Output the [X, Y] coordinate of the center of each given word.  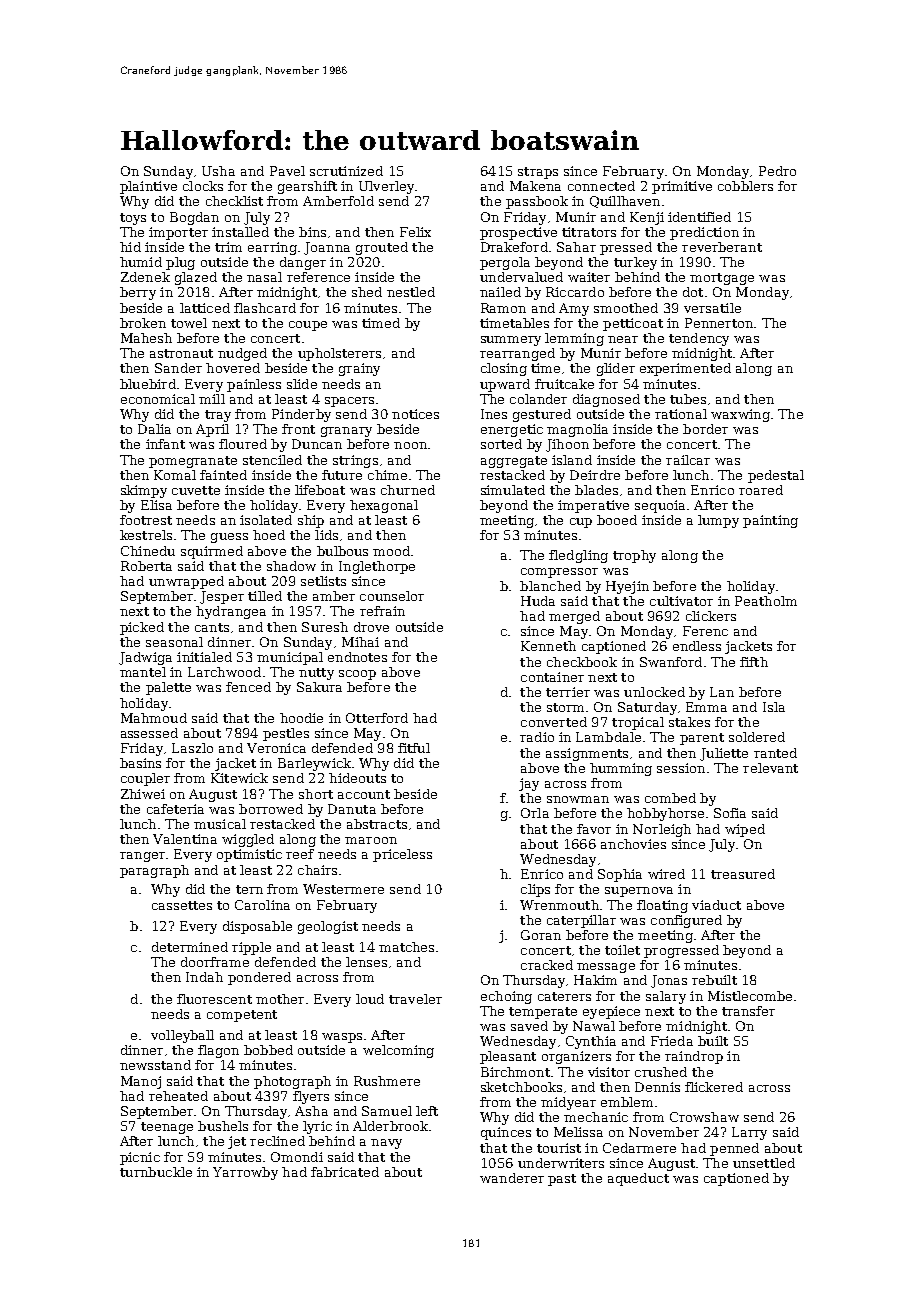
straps [538, 173]
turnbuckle [156, 1172]
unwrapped [186, 582]
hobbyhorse [665, 814]
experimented [685, 369]
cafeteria [175, 809]
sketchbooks [521, 1087]
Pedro [777, 171]
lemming [574, 339]
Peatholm [766, 601]
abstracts [377, 824]
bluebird [148, 384]
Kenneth [548, 646]
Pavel [287, 171]
